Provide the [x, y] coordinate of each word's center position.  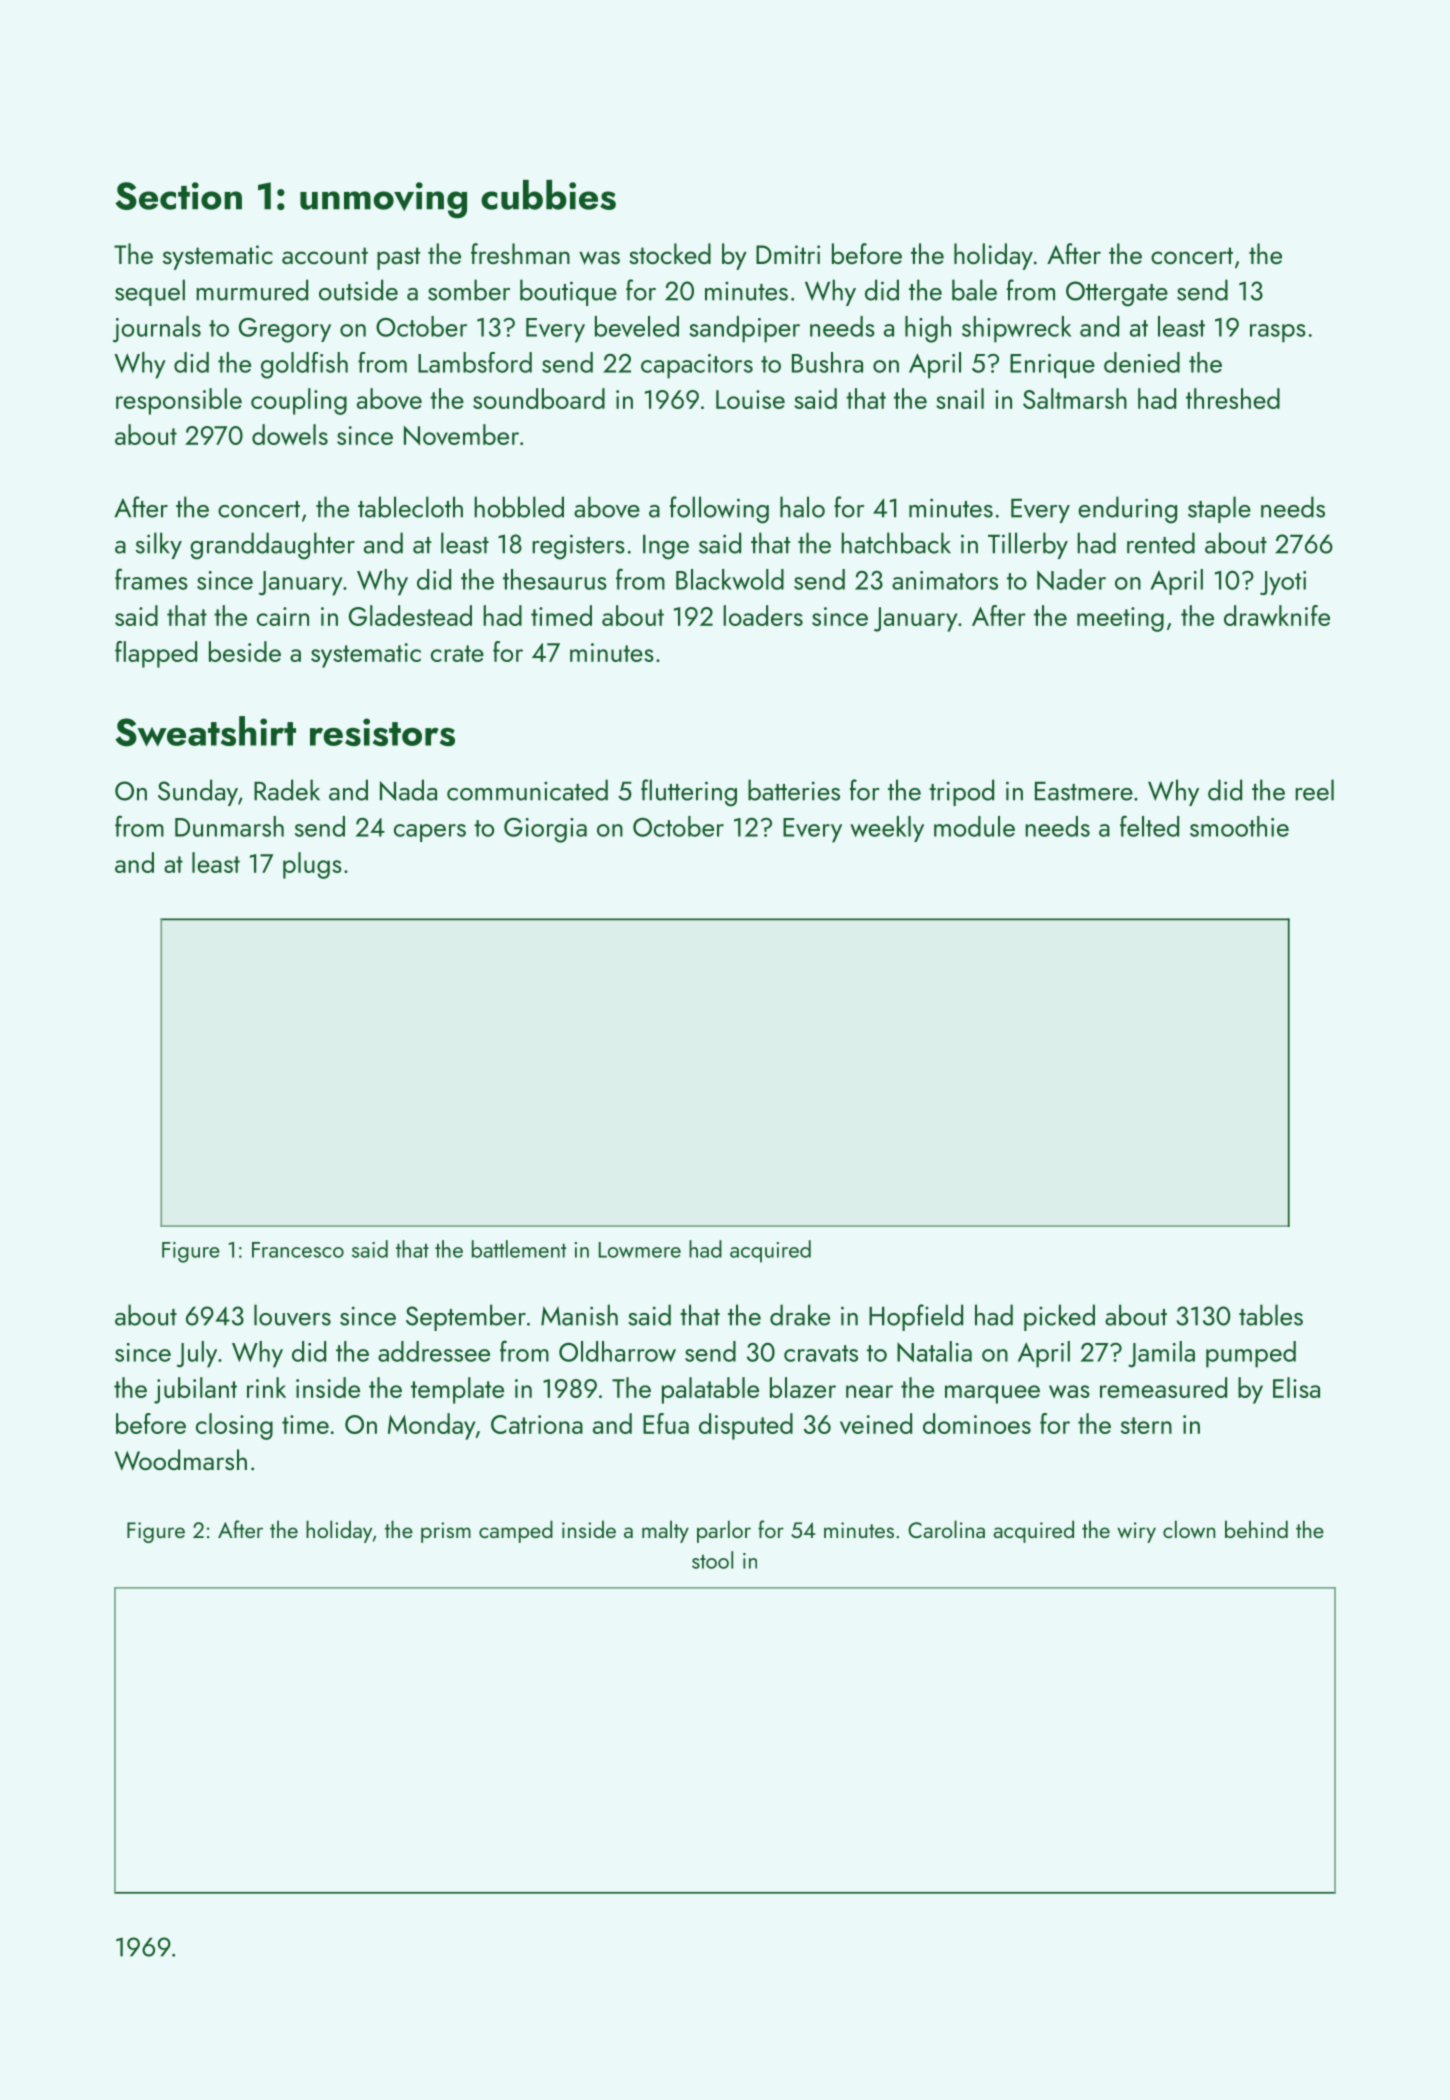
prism [446, 1532]
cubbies [548, 195]
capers [430, 833]
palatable [710, 1390]
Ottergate [1117, 294]
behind [1256, 1529]
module [974, 826]
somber [469, 290]
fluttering [689, 793]
